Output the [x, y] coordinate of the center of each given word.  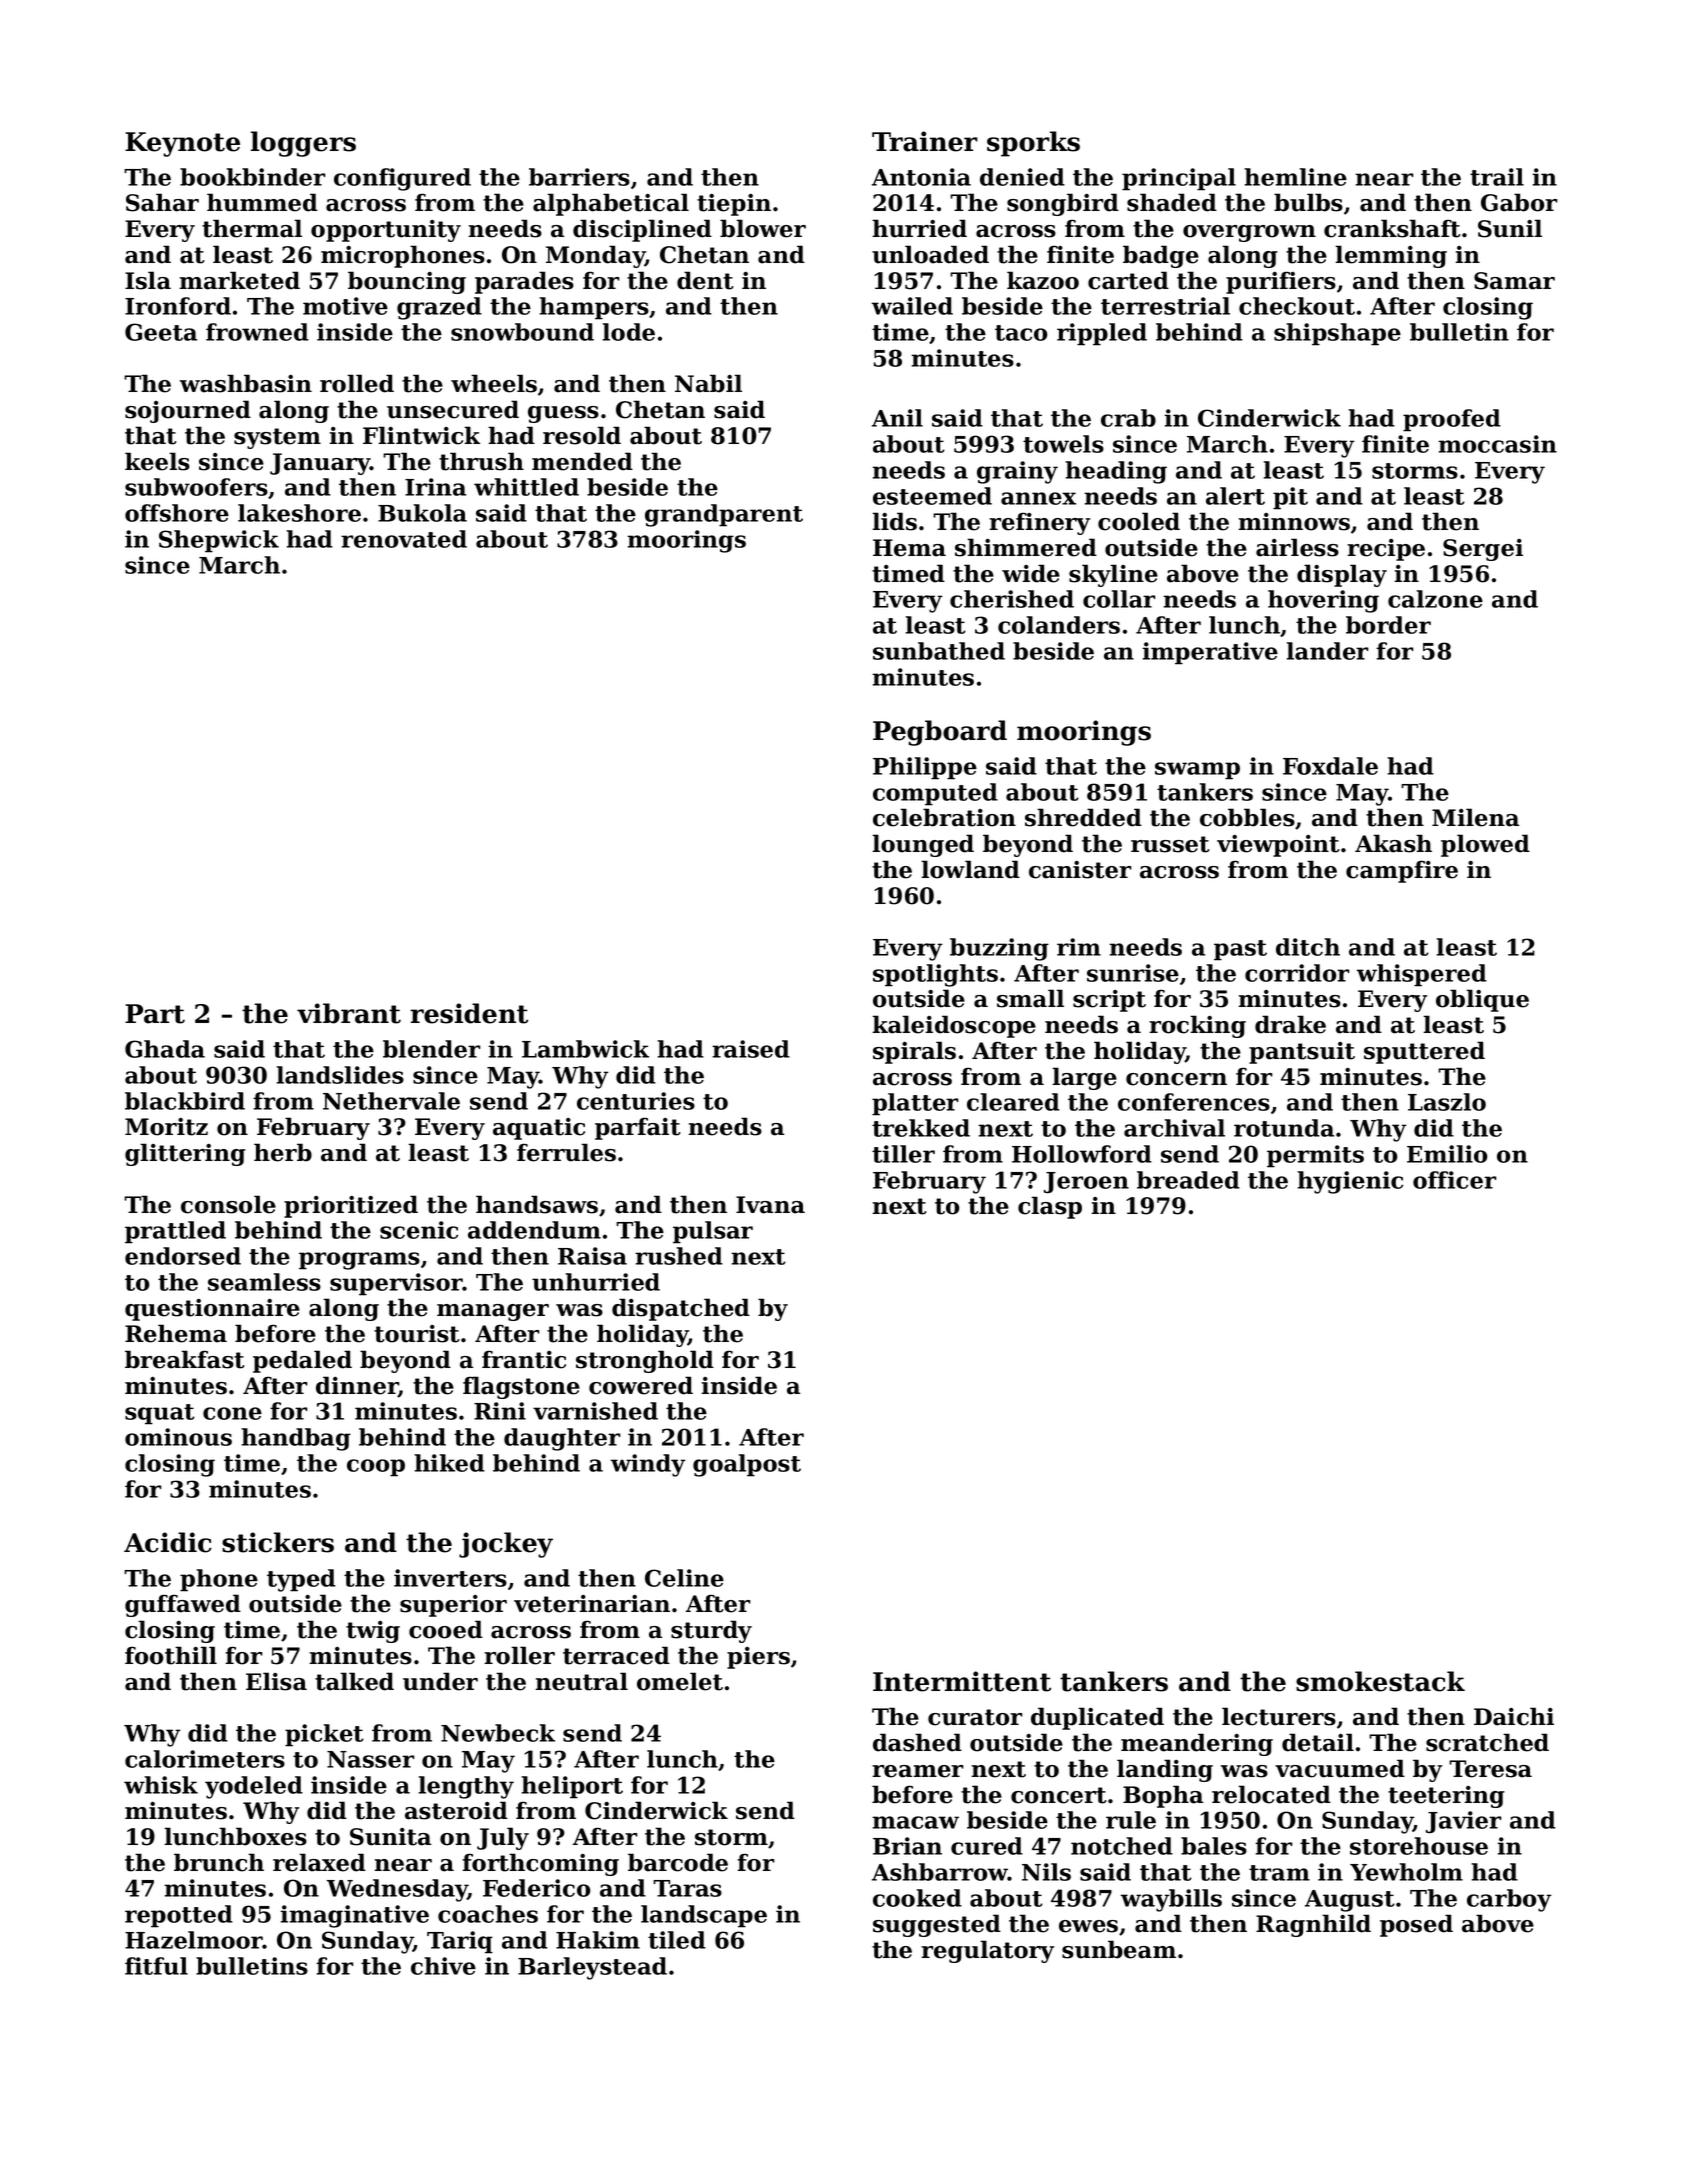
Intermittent [962, 1681]
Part [155, 1014]
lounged [923, 845]
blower [763, 228]
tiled [677, 1940]
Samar [1514, 281]
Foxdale [1330, 766]
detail [1318, 1742]
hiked [450, 1463]
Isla [148, 280]
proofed [1452, 420]
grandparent [724, 515]
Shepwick [219, 541]
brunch [219, 1862]
